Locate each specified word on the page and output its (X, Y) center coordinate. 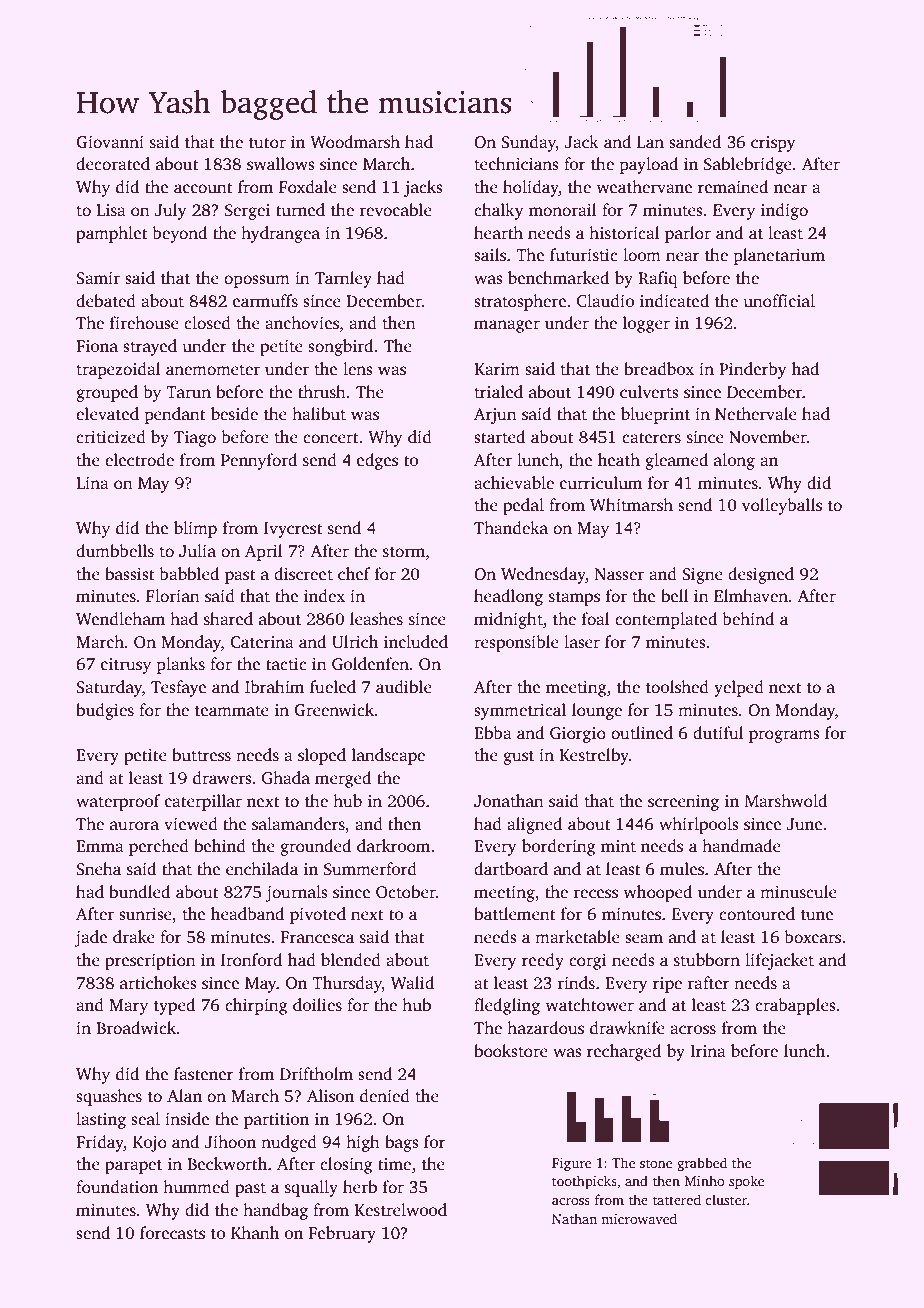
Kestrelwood (400, 1210)
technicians (516, 164)
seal (145, 1119)
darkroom (393, 846)
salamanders (298, 824)
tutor (267, 143)
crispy (773, 144)
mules (682, 869)
